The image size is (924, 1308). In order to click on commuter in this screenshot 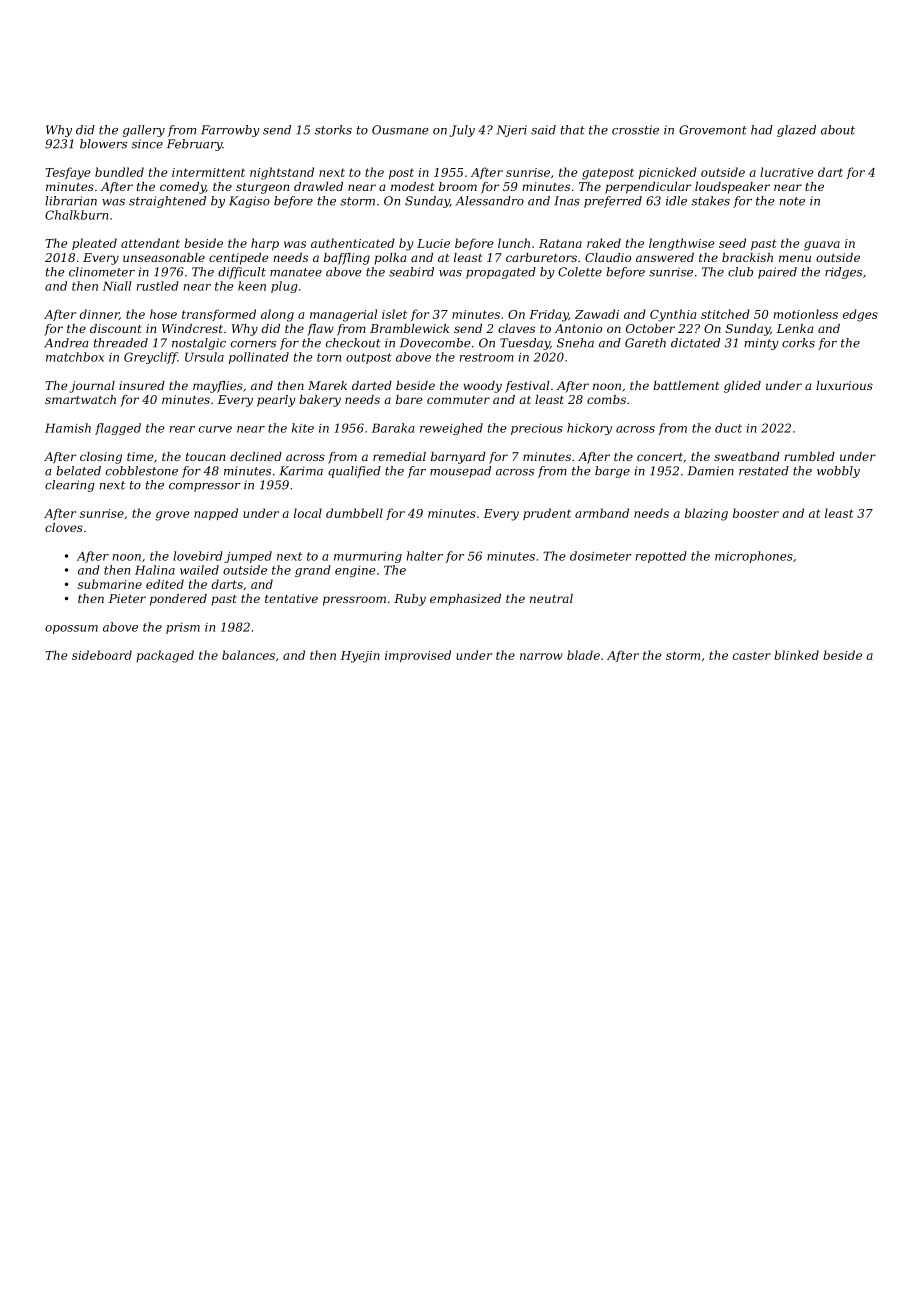, I will do `click(458, 400)`.
